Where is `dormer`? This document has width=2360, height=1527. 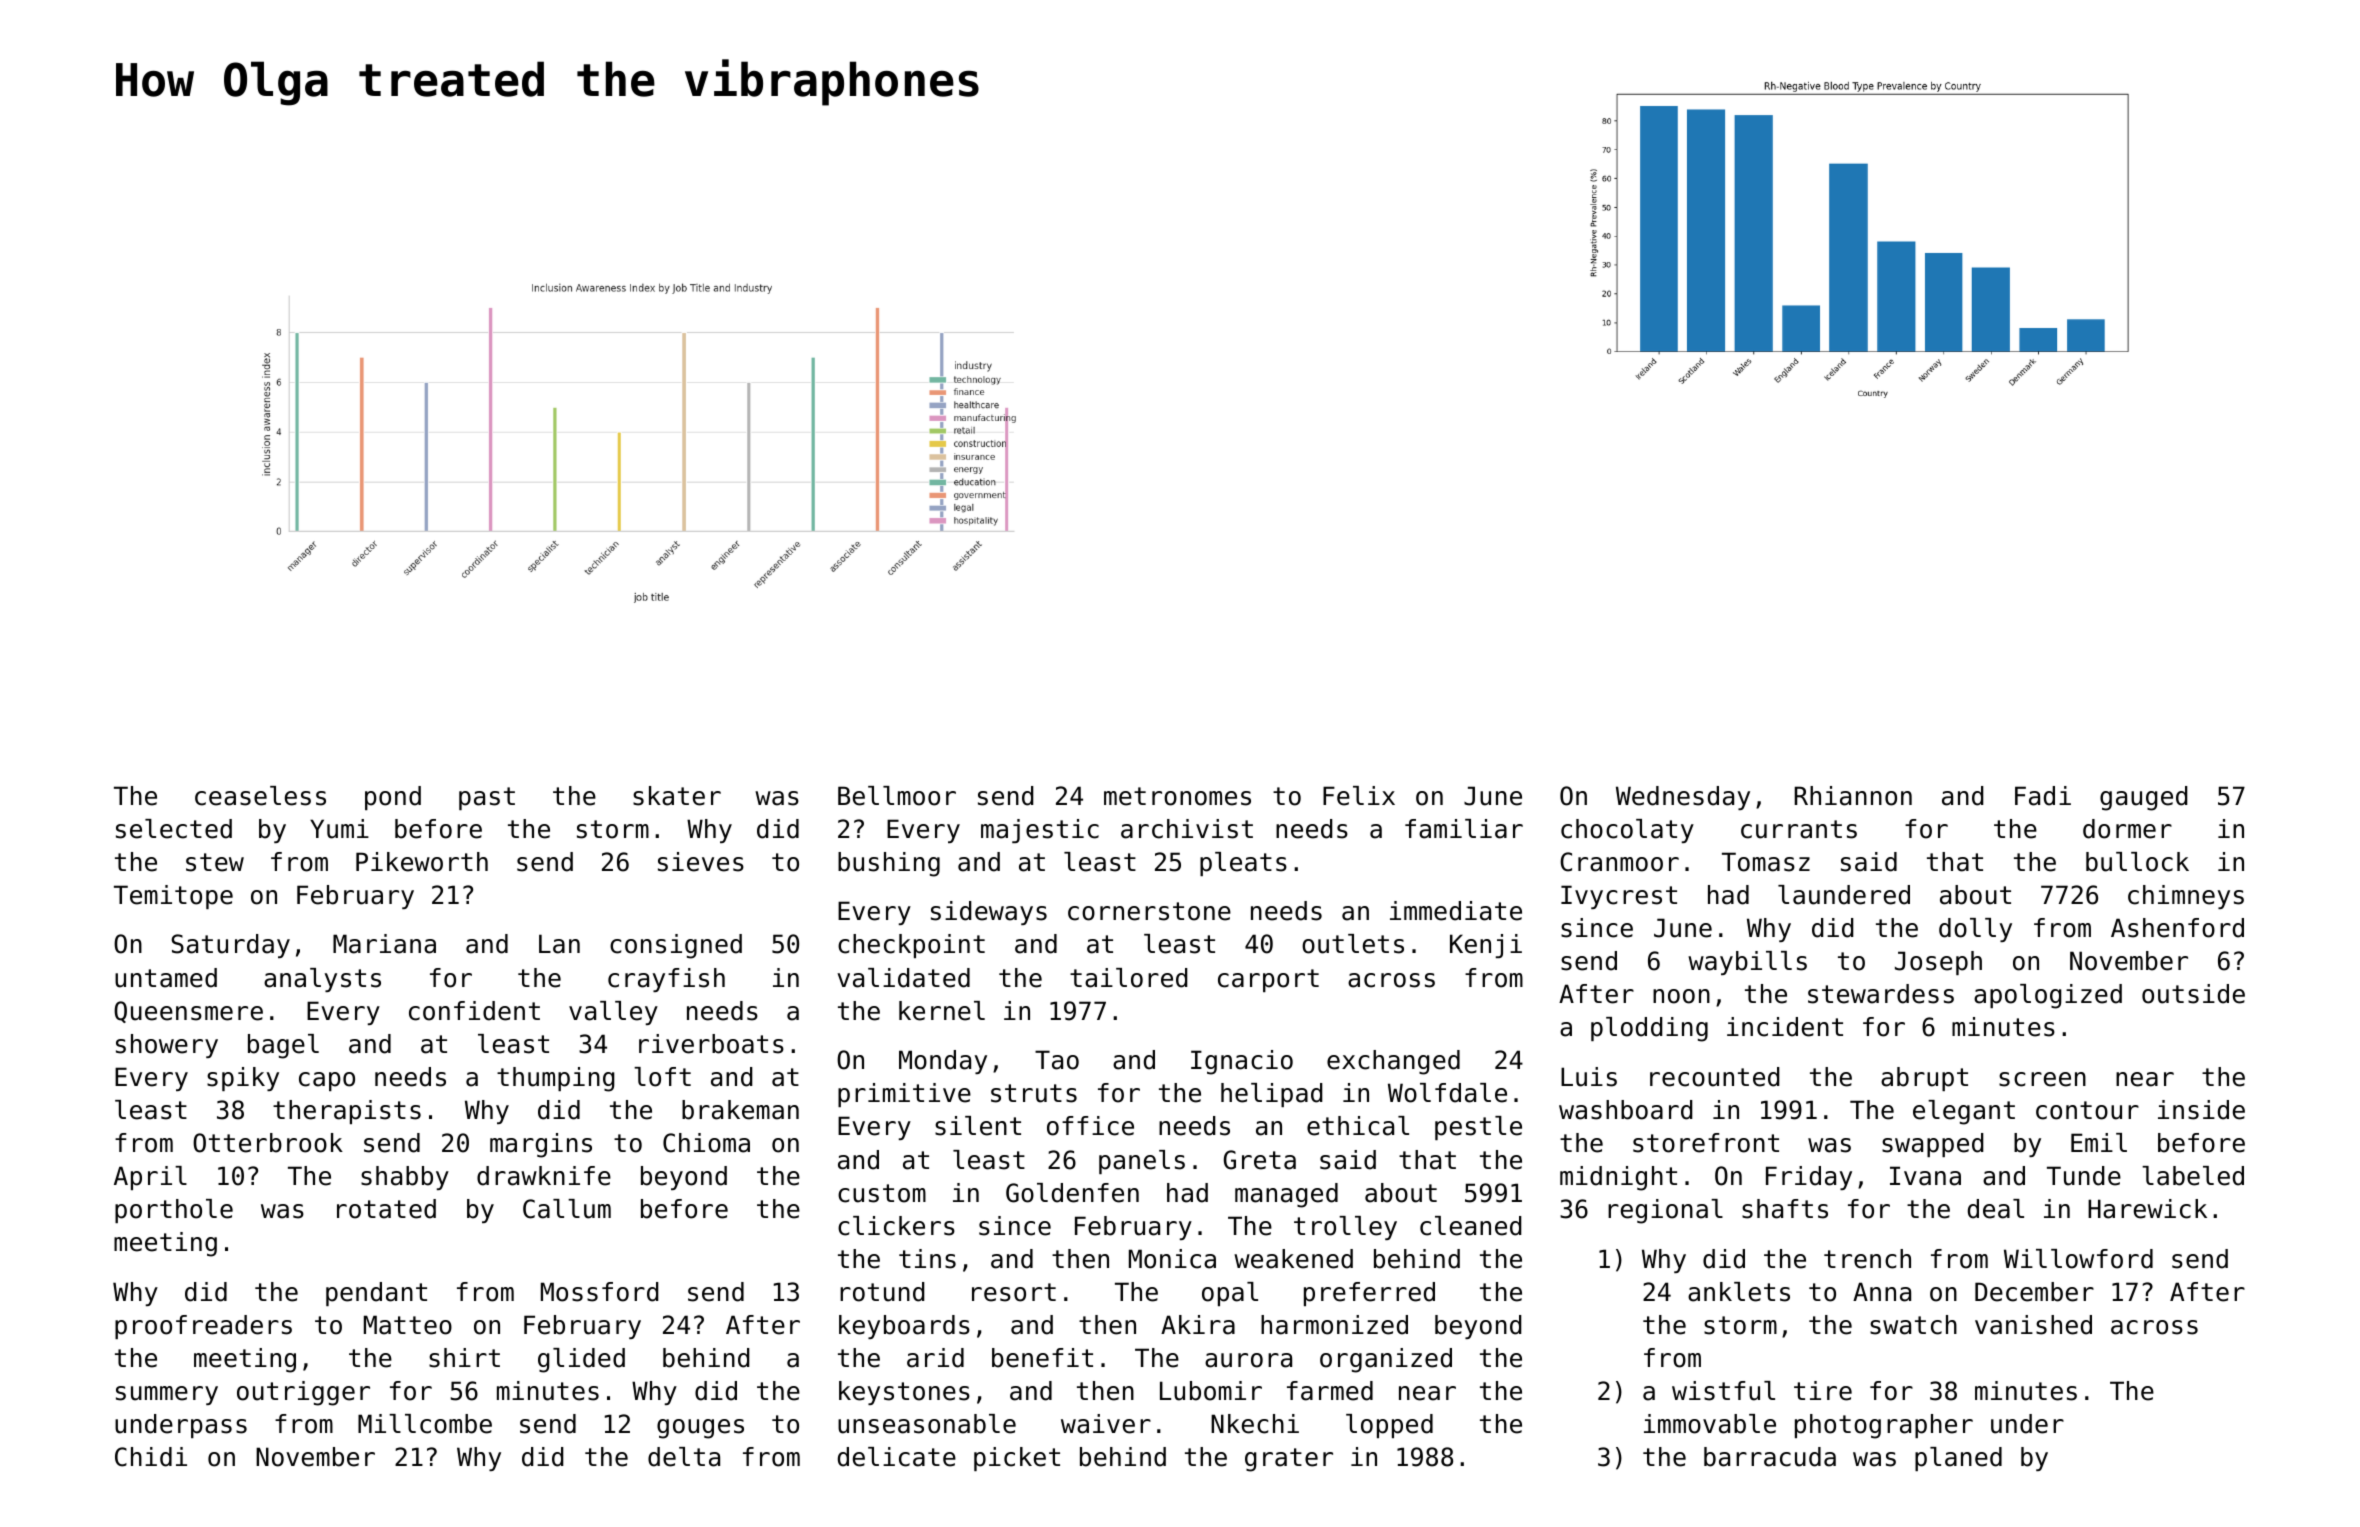
dormer is located at coordinates (2127, 829).
